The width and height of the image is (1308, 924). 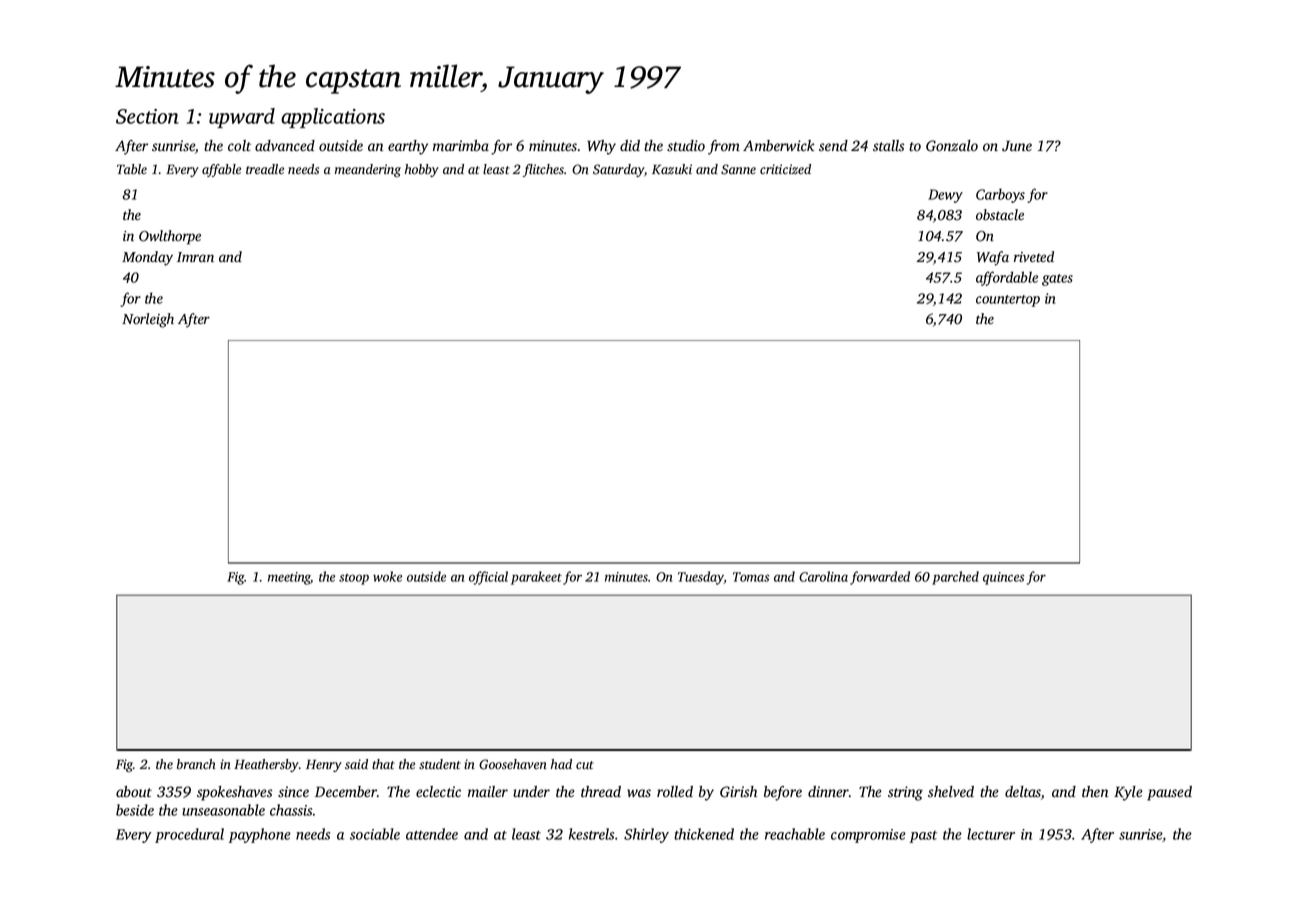 I want to click on meeting, so click(x=289, y=578).
